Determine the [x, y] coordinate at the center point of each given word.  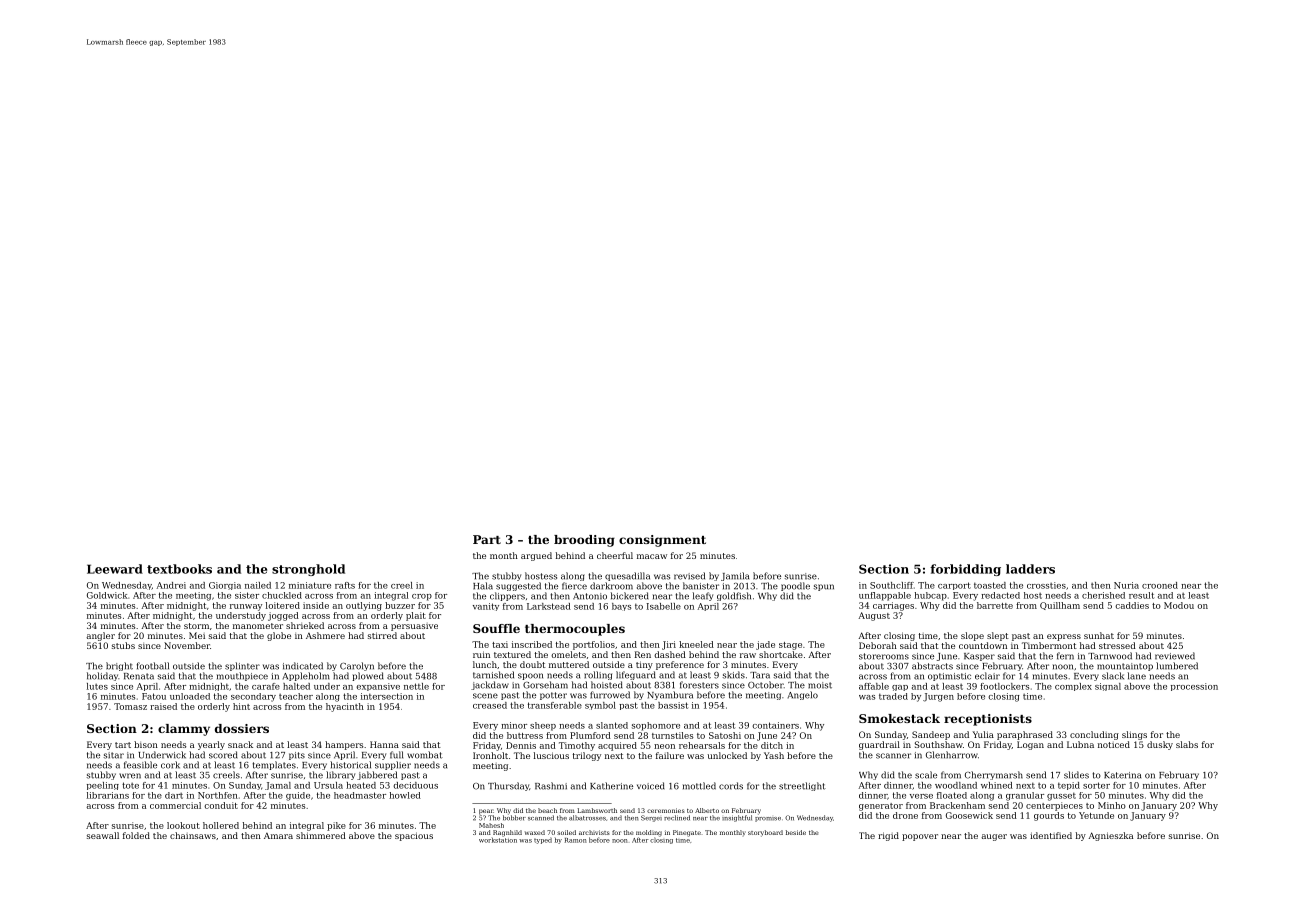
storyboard [765, 833]
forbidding [965, 570]
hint [241, 706]
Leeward [115, 569]
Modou [1179, 605]
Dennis [521, 745]
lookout [183, 825]
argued [536, 556]
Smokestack [899, 718]
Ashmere [325, 635]
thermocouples [575, 630]
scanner [893, 756]
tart [123, 745]
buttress [525, 735]
